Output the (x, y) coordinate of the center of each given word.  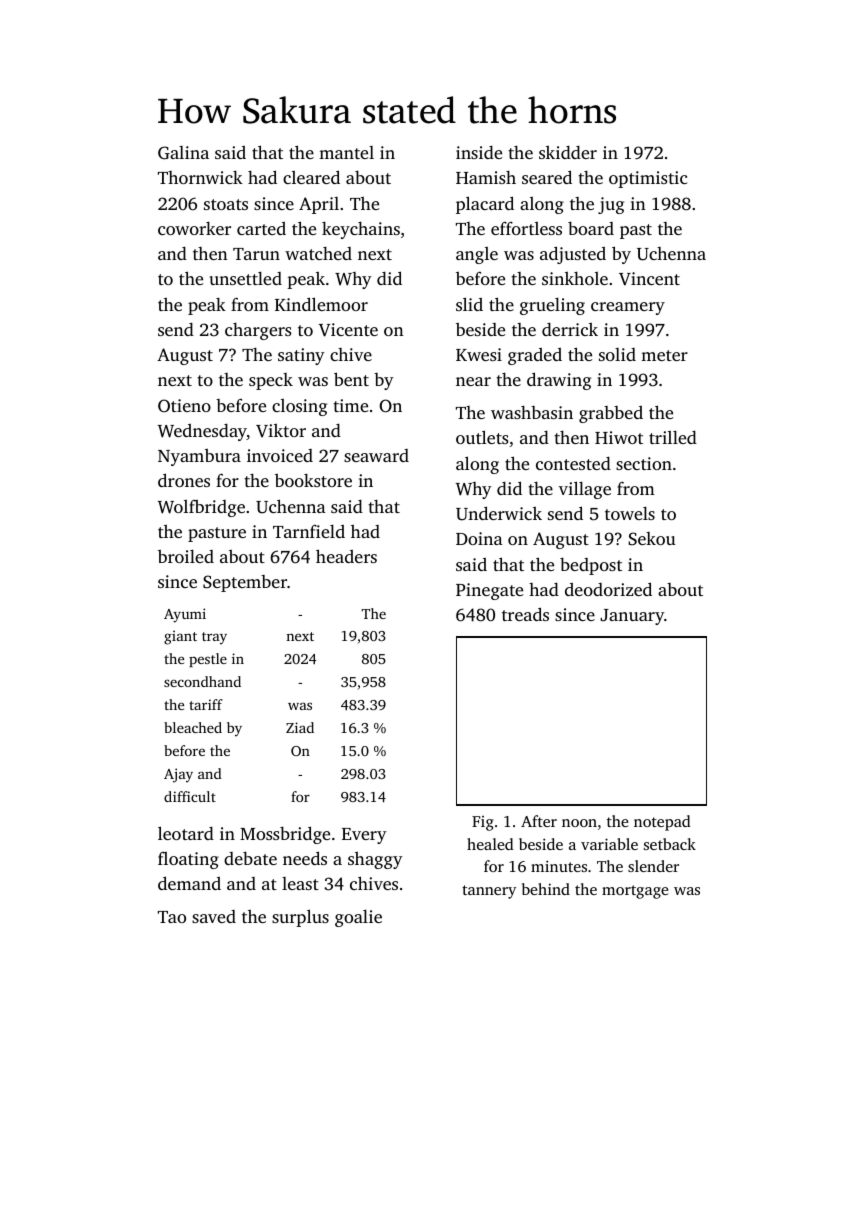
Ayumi (185, 615)
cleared (311, 177)
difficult (190, 796)
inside (479, 152)
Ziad (300, 727)
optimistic (648, 179)
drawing (559, 381)
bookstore (313, 480)
